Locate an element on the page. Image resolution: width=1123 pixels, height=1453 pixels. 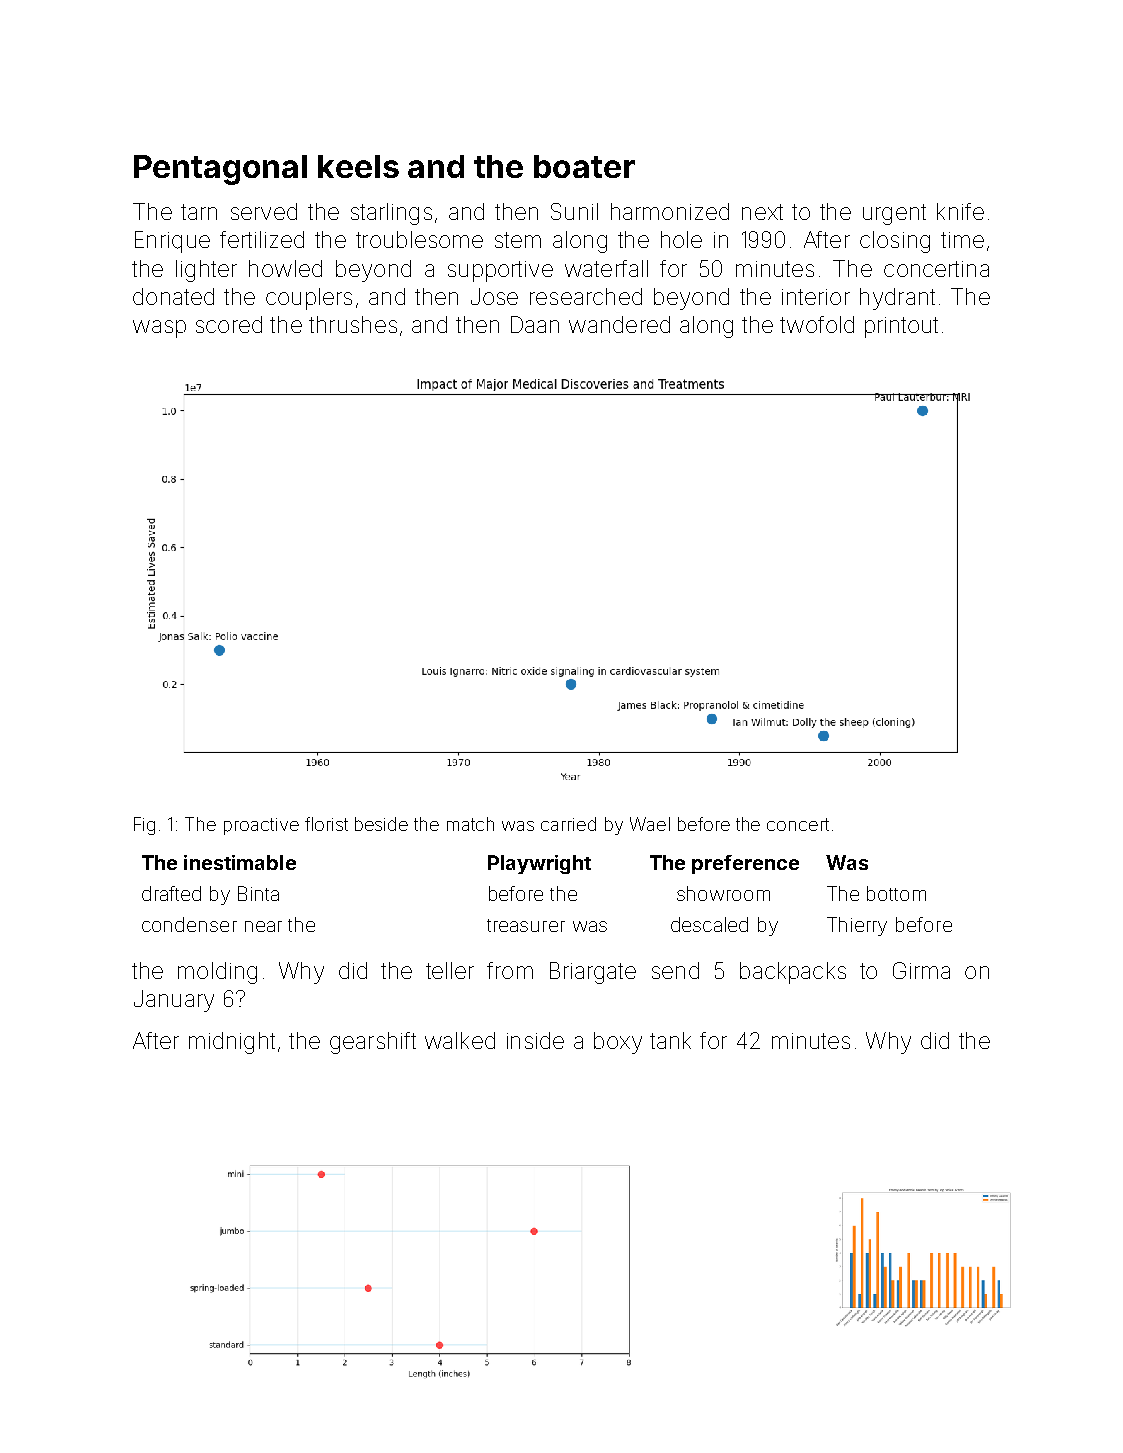
match is located at coordinates (470, 824).
